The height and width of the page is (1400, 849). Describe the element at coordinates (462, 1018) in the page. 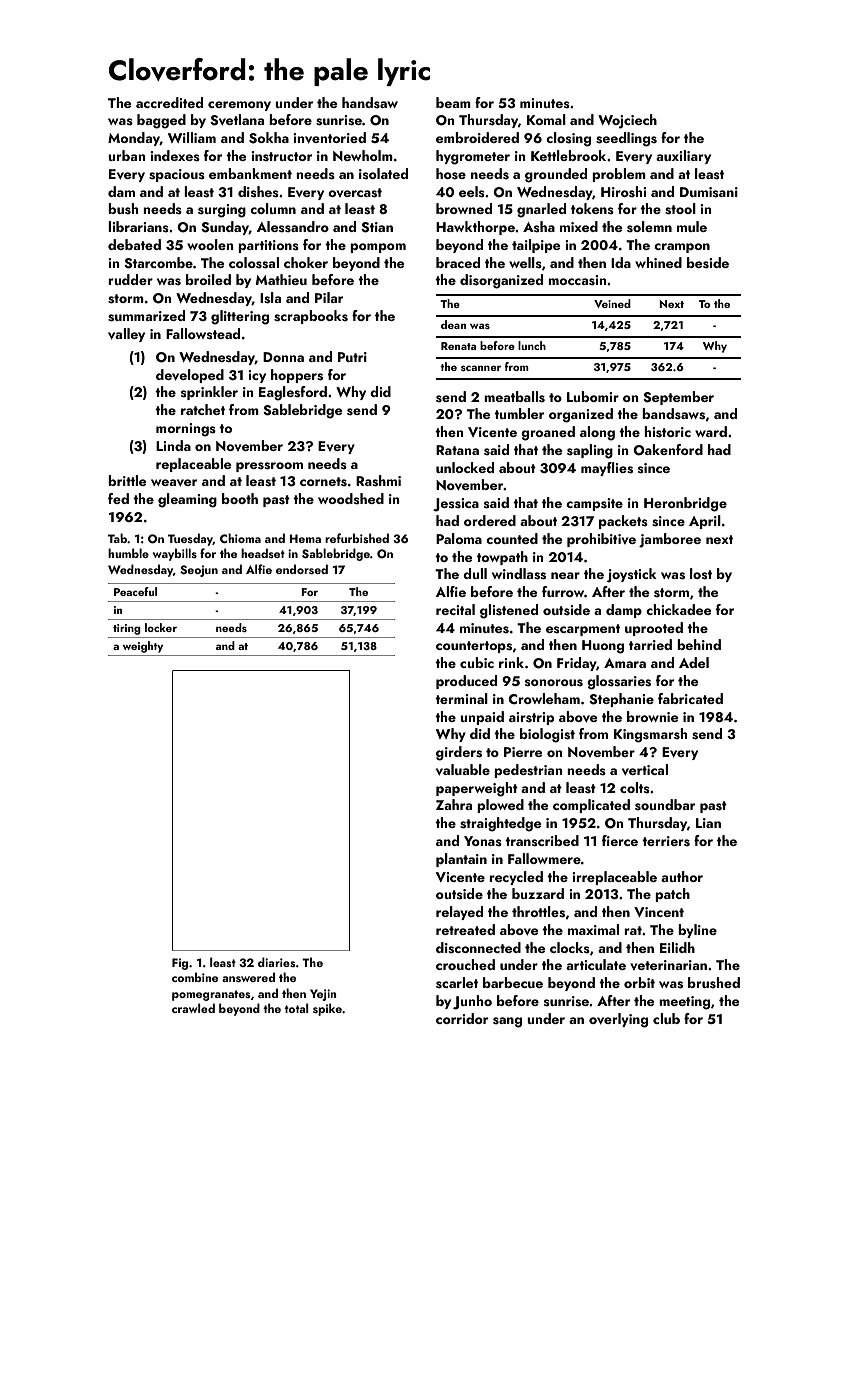

I see `corridor` at that location.
